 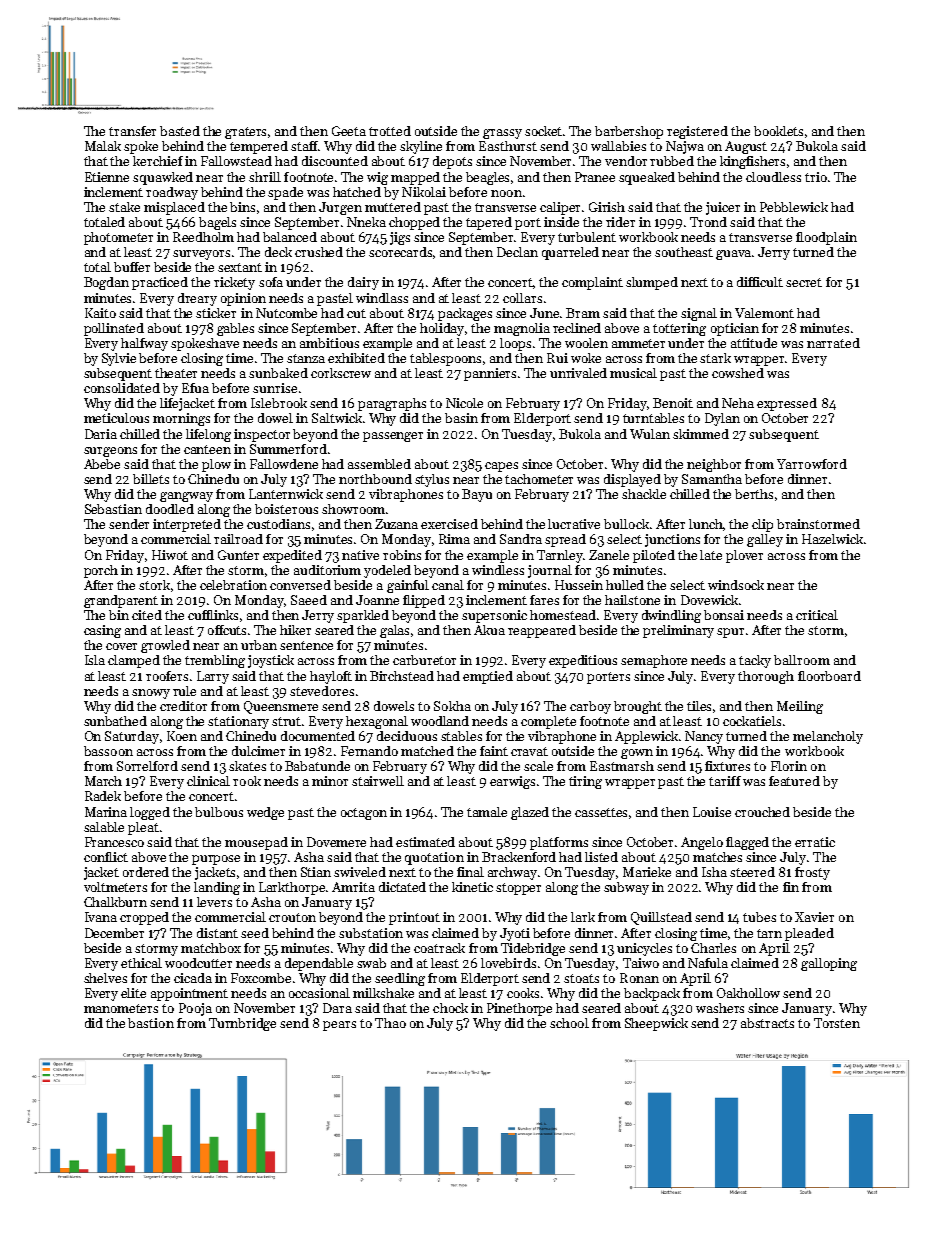 What do you see at coordinates (105, 978) in the screenshot?
I see `shelves` at bounding box center [105, 978].
